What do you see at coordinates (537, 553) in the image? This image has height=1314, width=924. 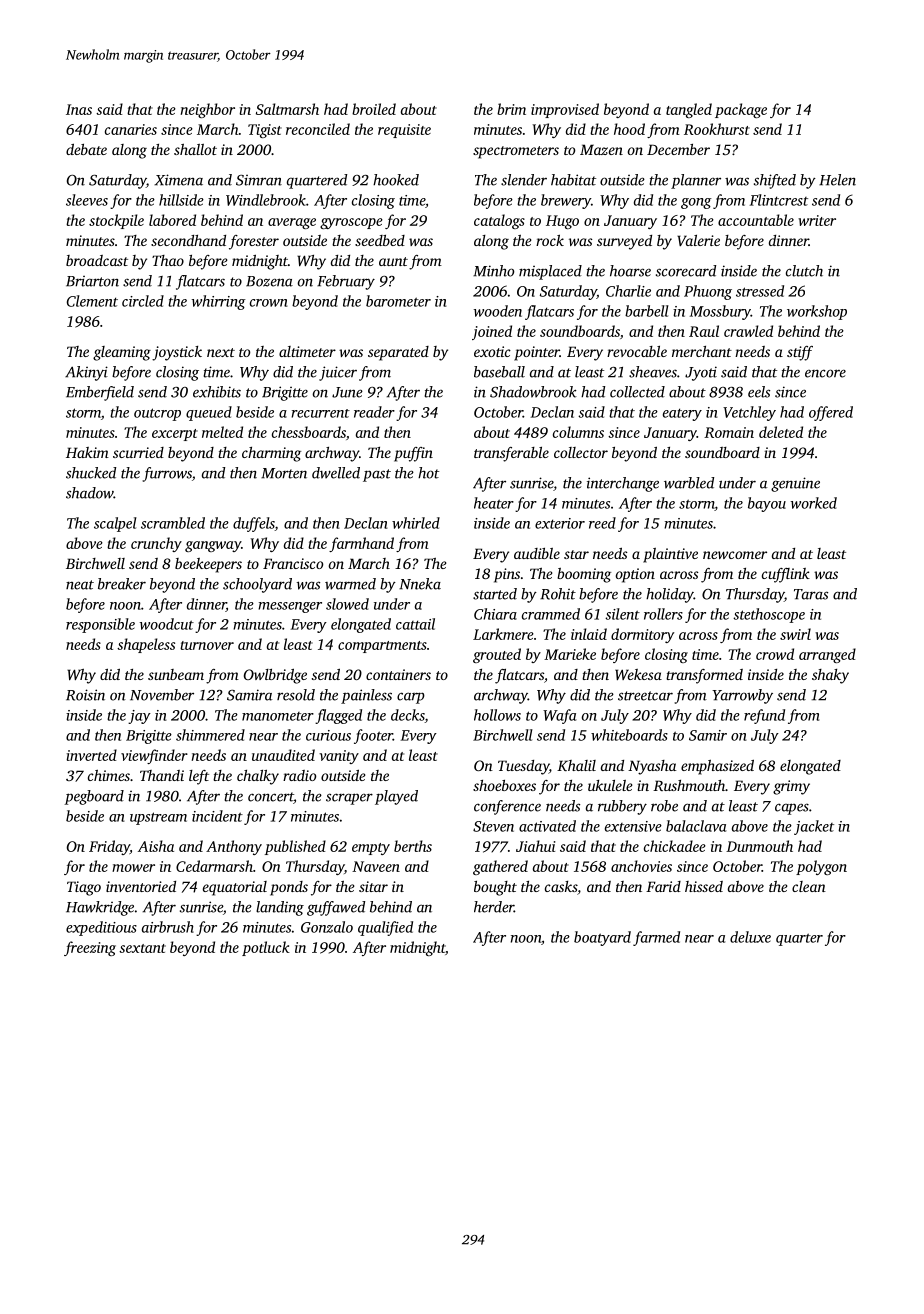 I see `audible` at bounding box center [537, 553].
